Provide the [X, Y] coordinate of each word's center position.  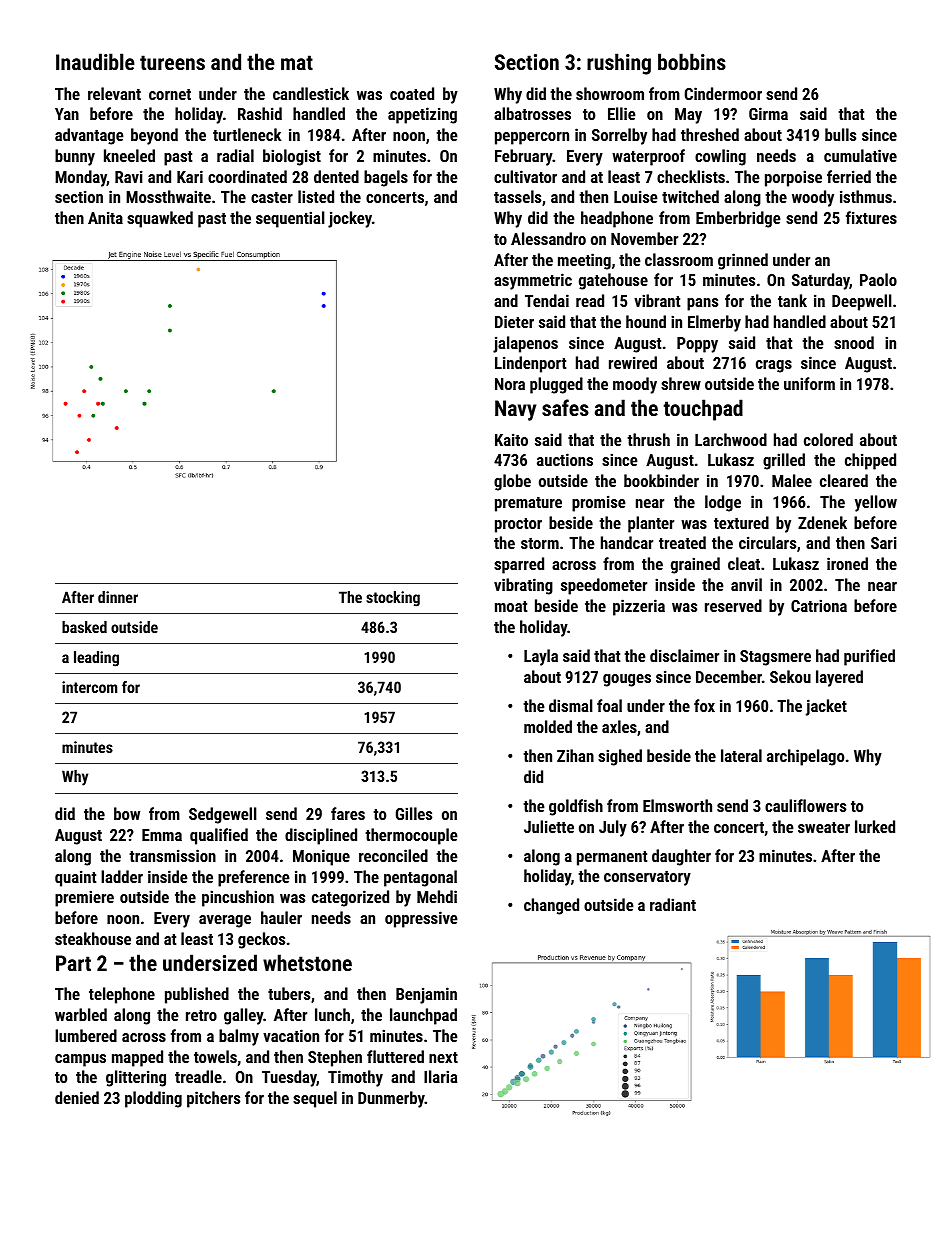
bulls [840, 134]
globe [512, 482]
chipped [870, 461]
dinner [118, 597]
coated [412, 93]
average [225, 921]
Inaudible [95, 61]
